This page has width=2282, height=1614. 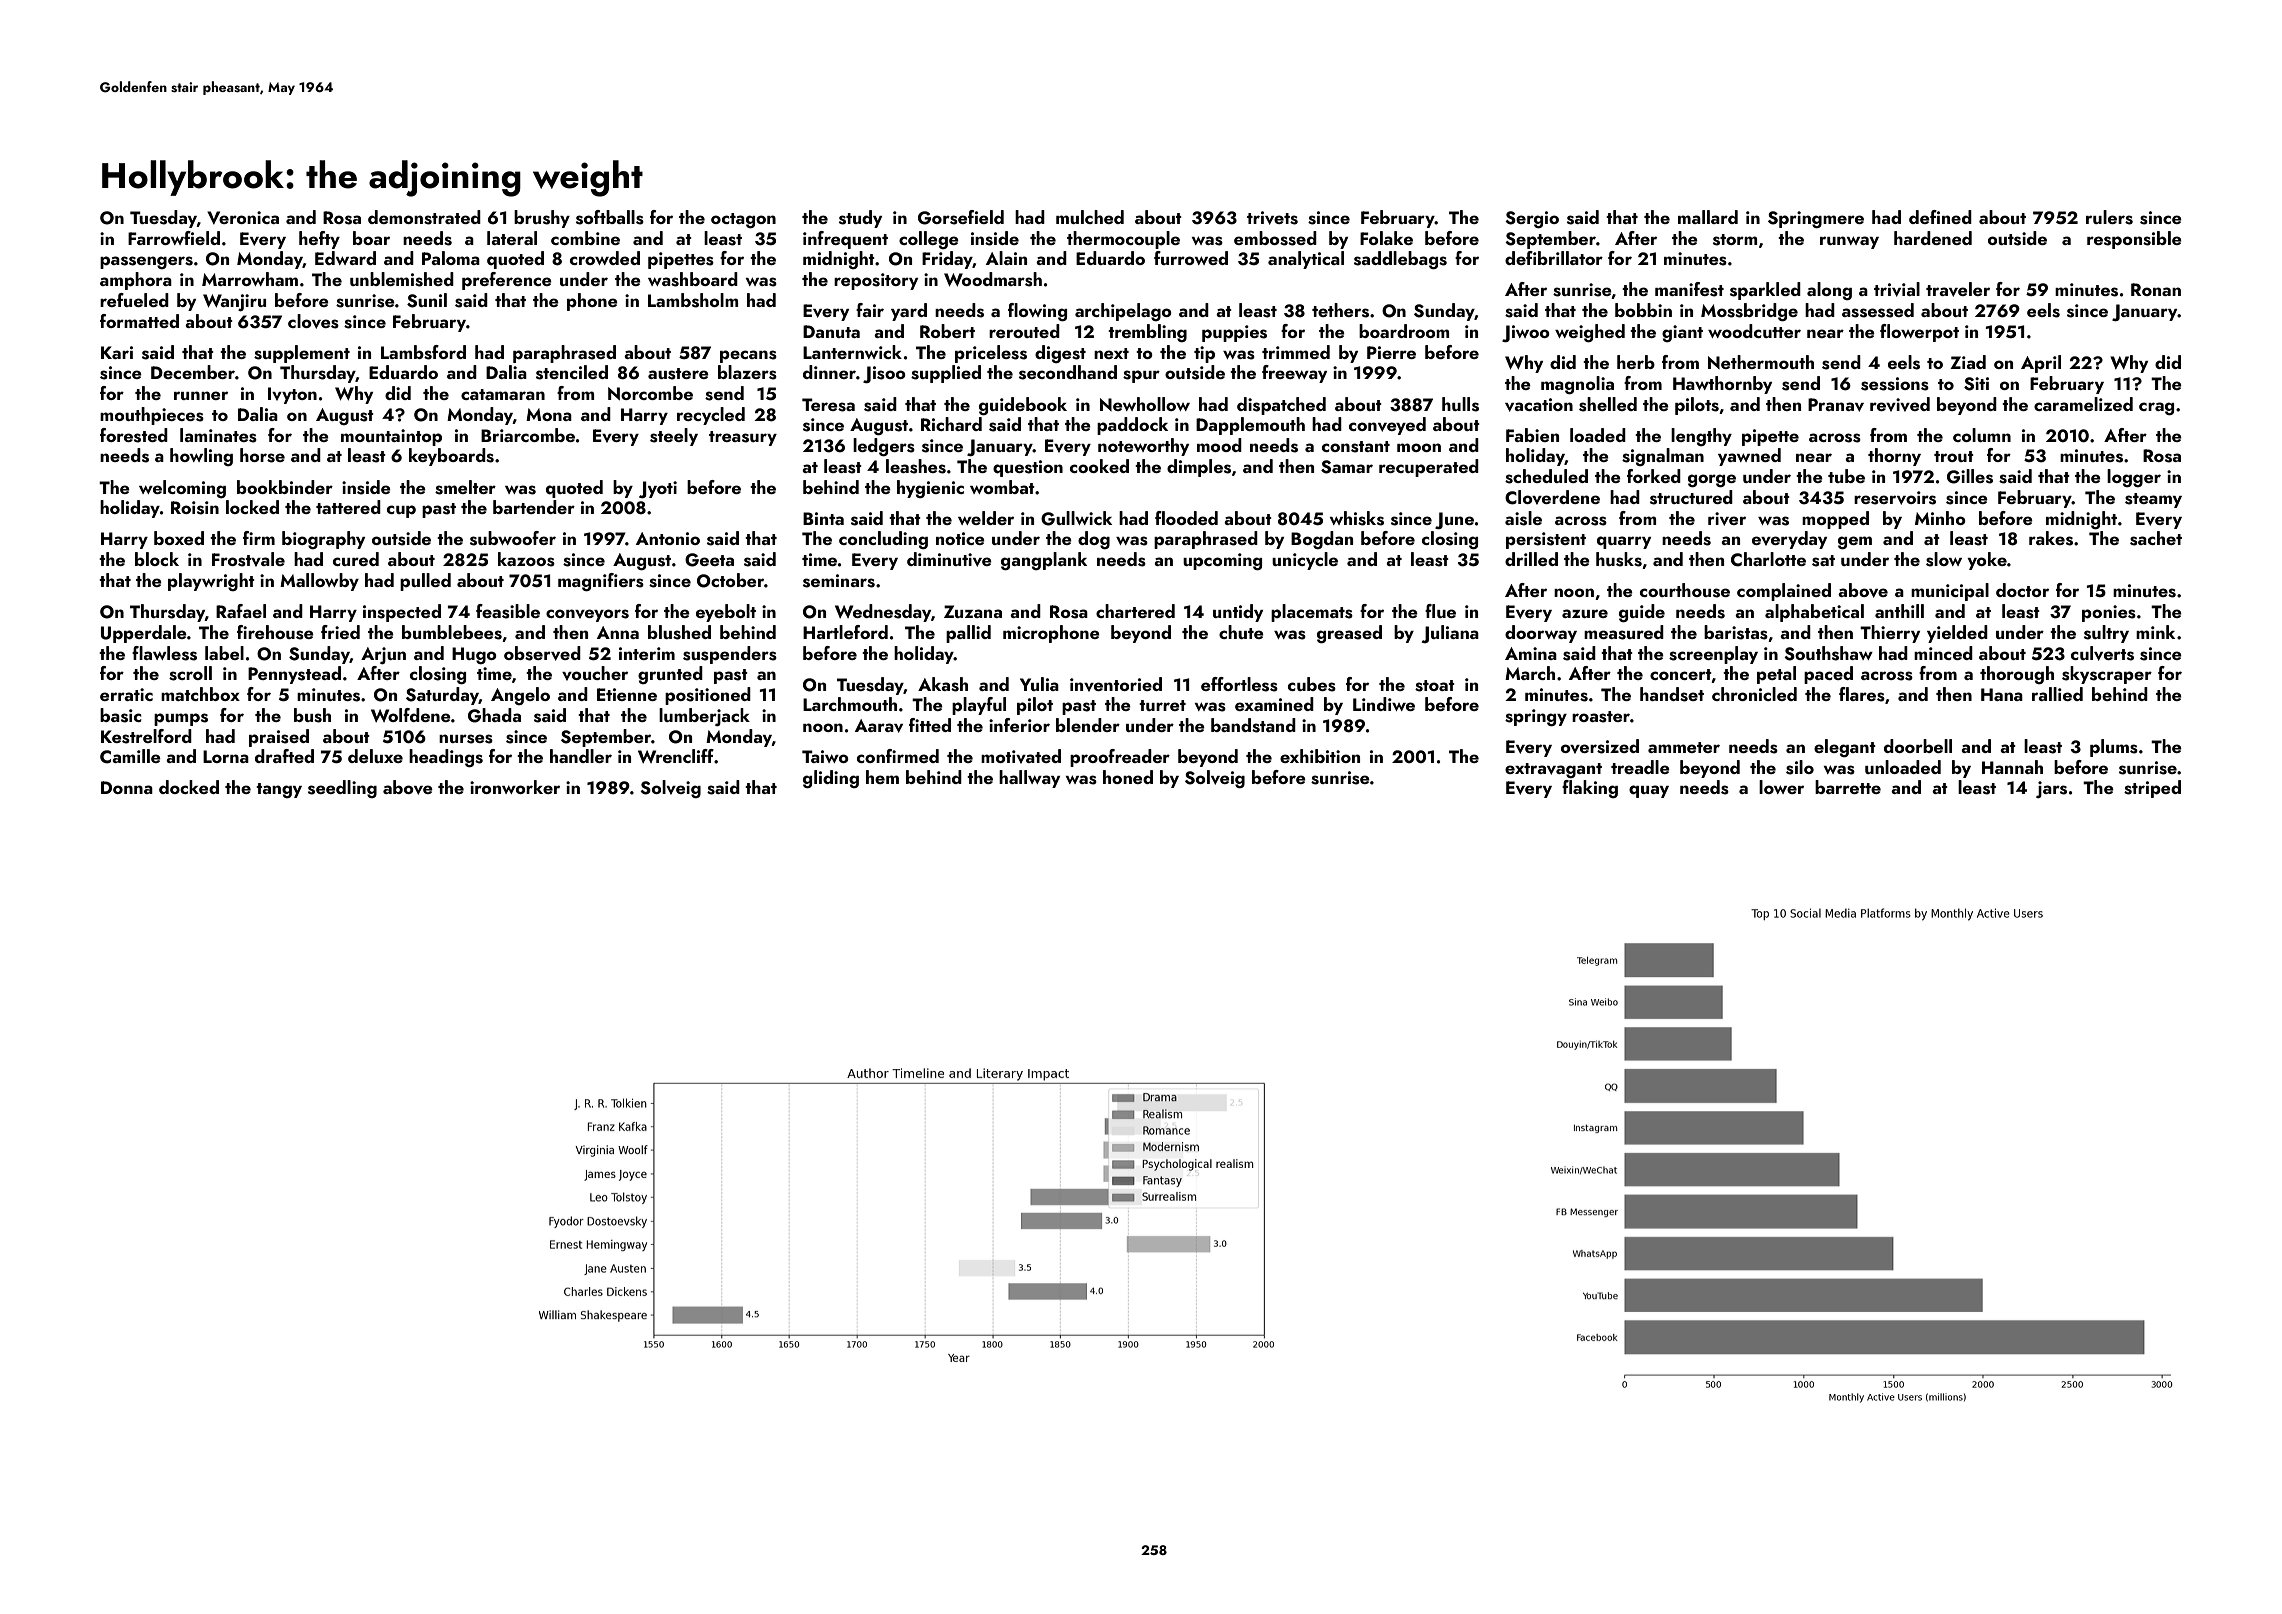 What do you see at coordinates (1624, 632) in the page?
I see `measured` at bounding box center [1624, 632].
